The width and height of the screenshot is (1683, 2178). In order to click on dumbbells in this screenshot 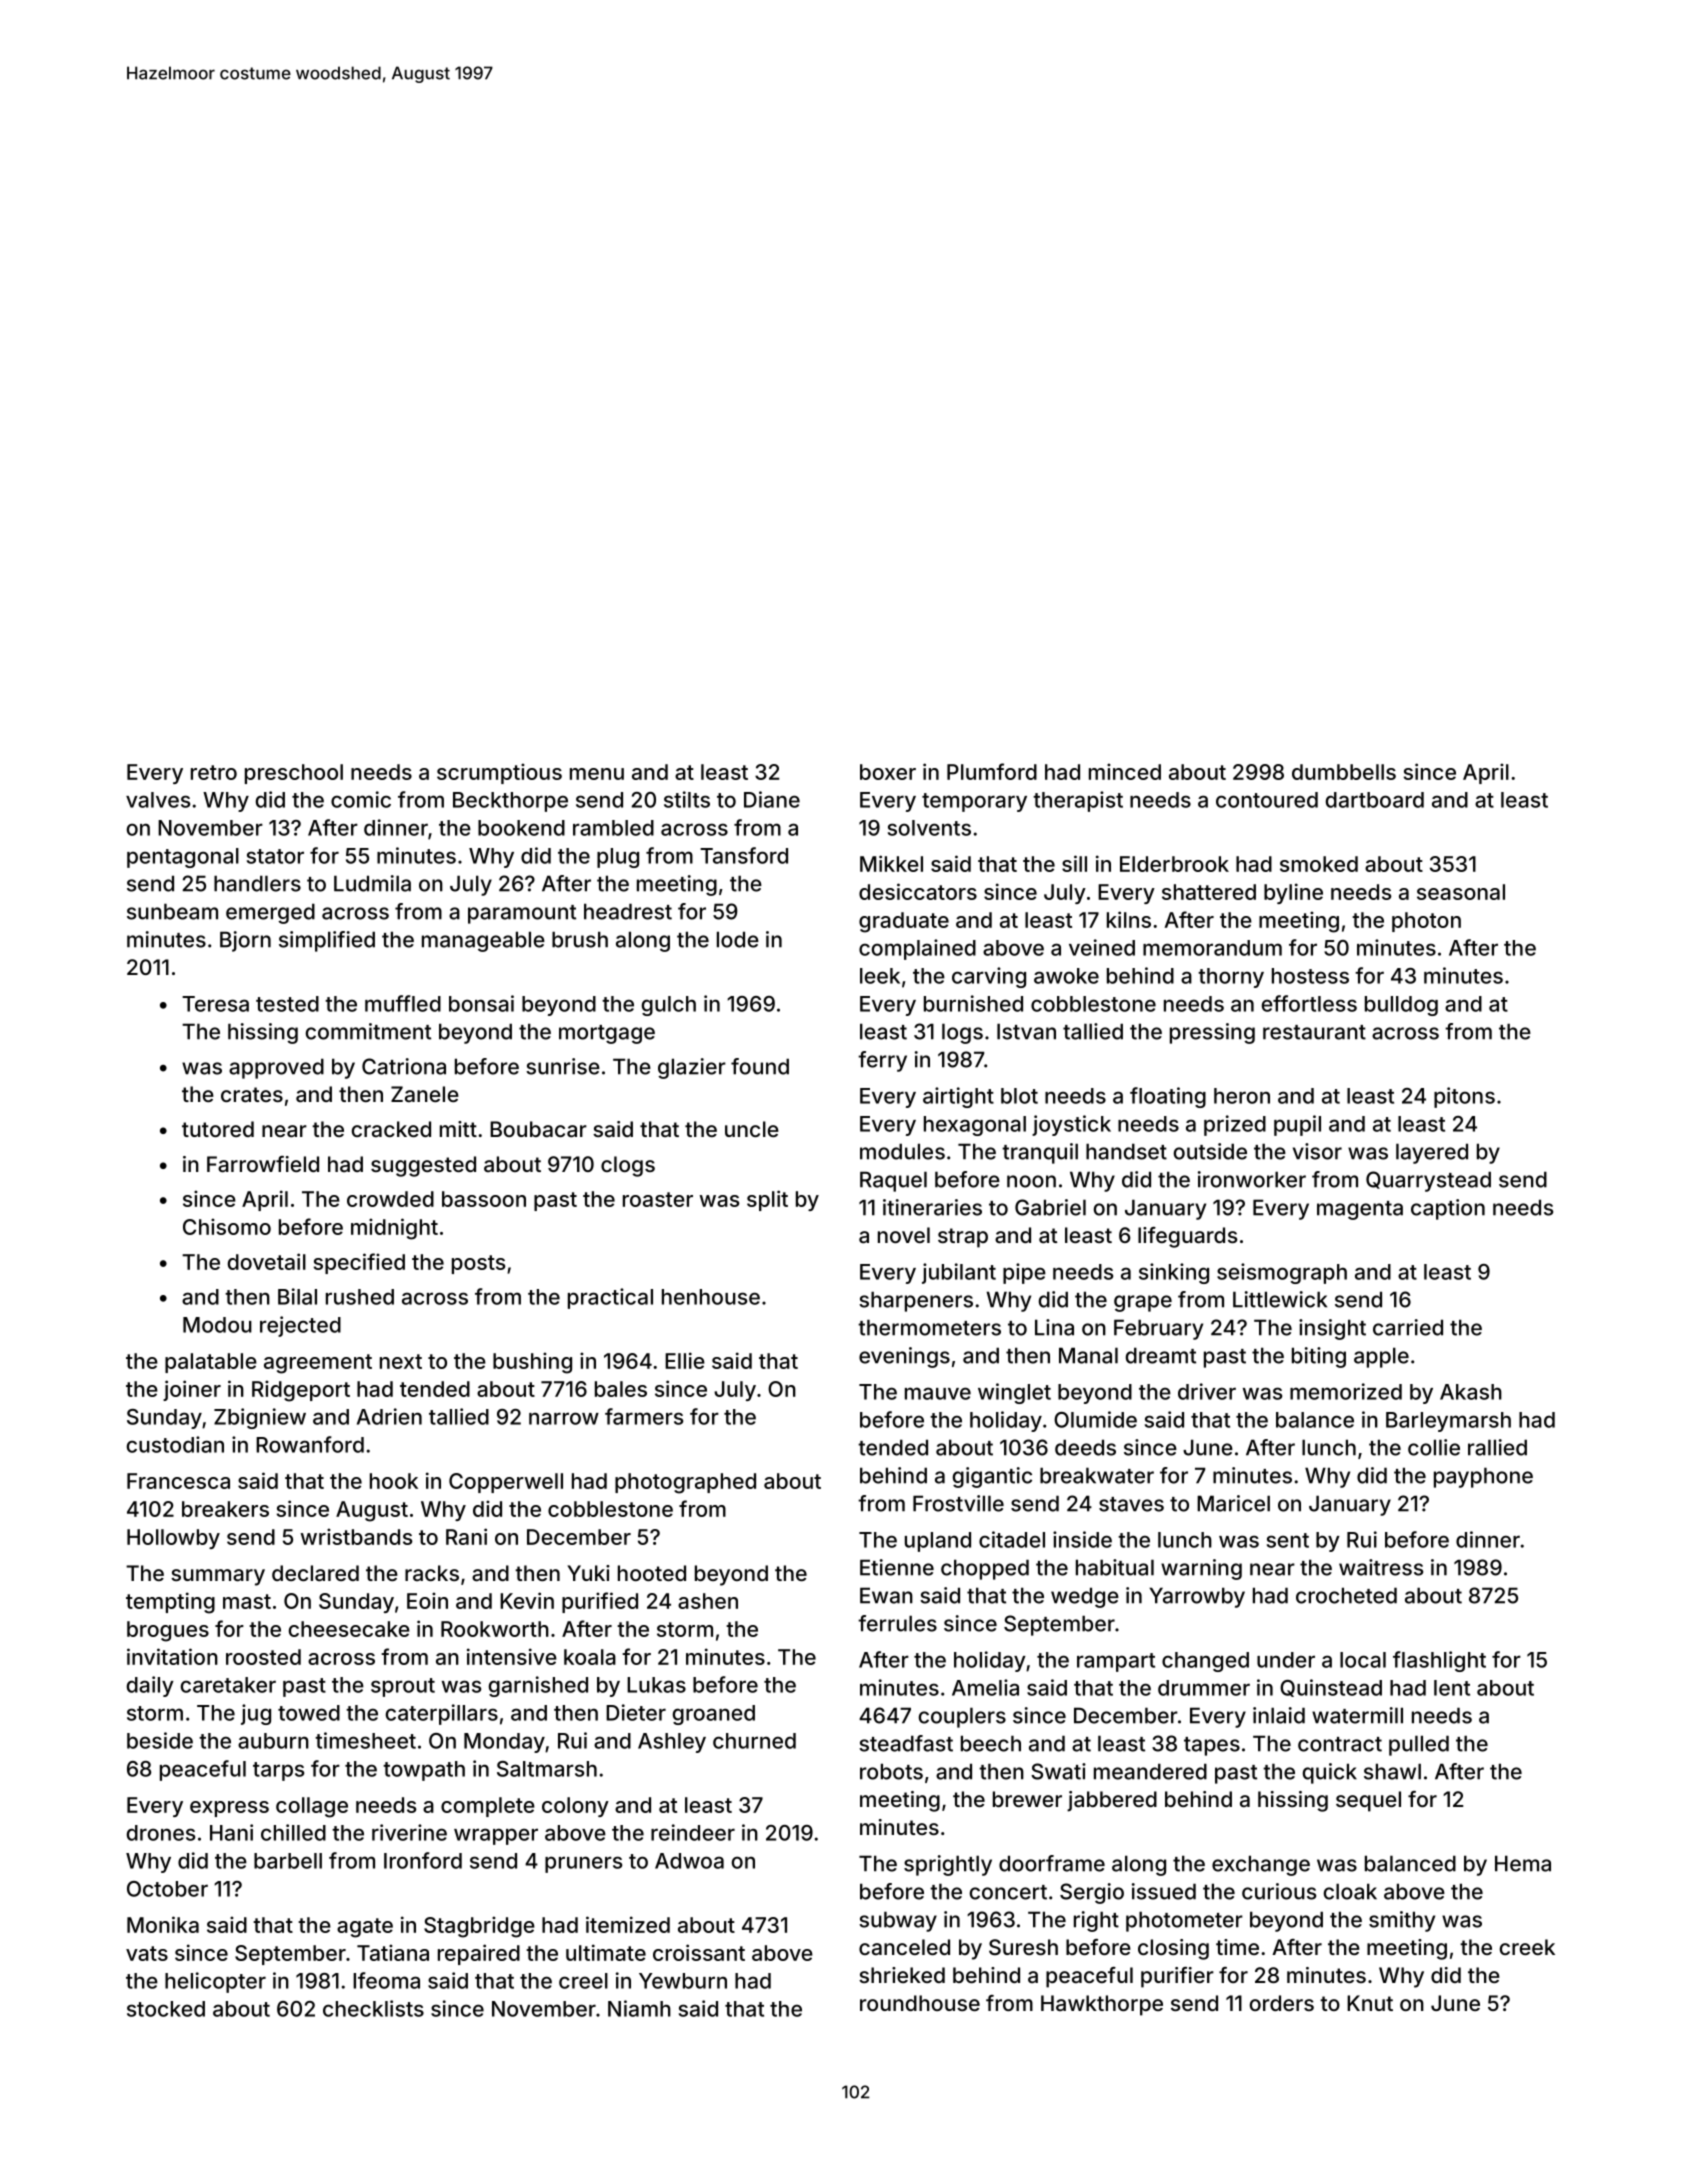, I will do `click(1344, 772)`.
